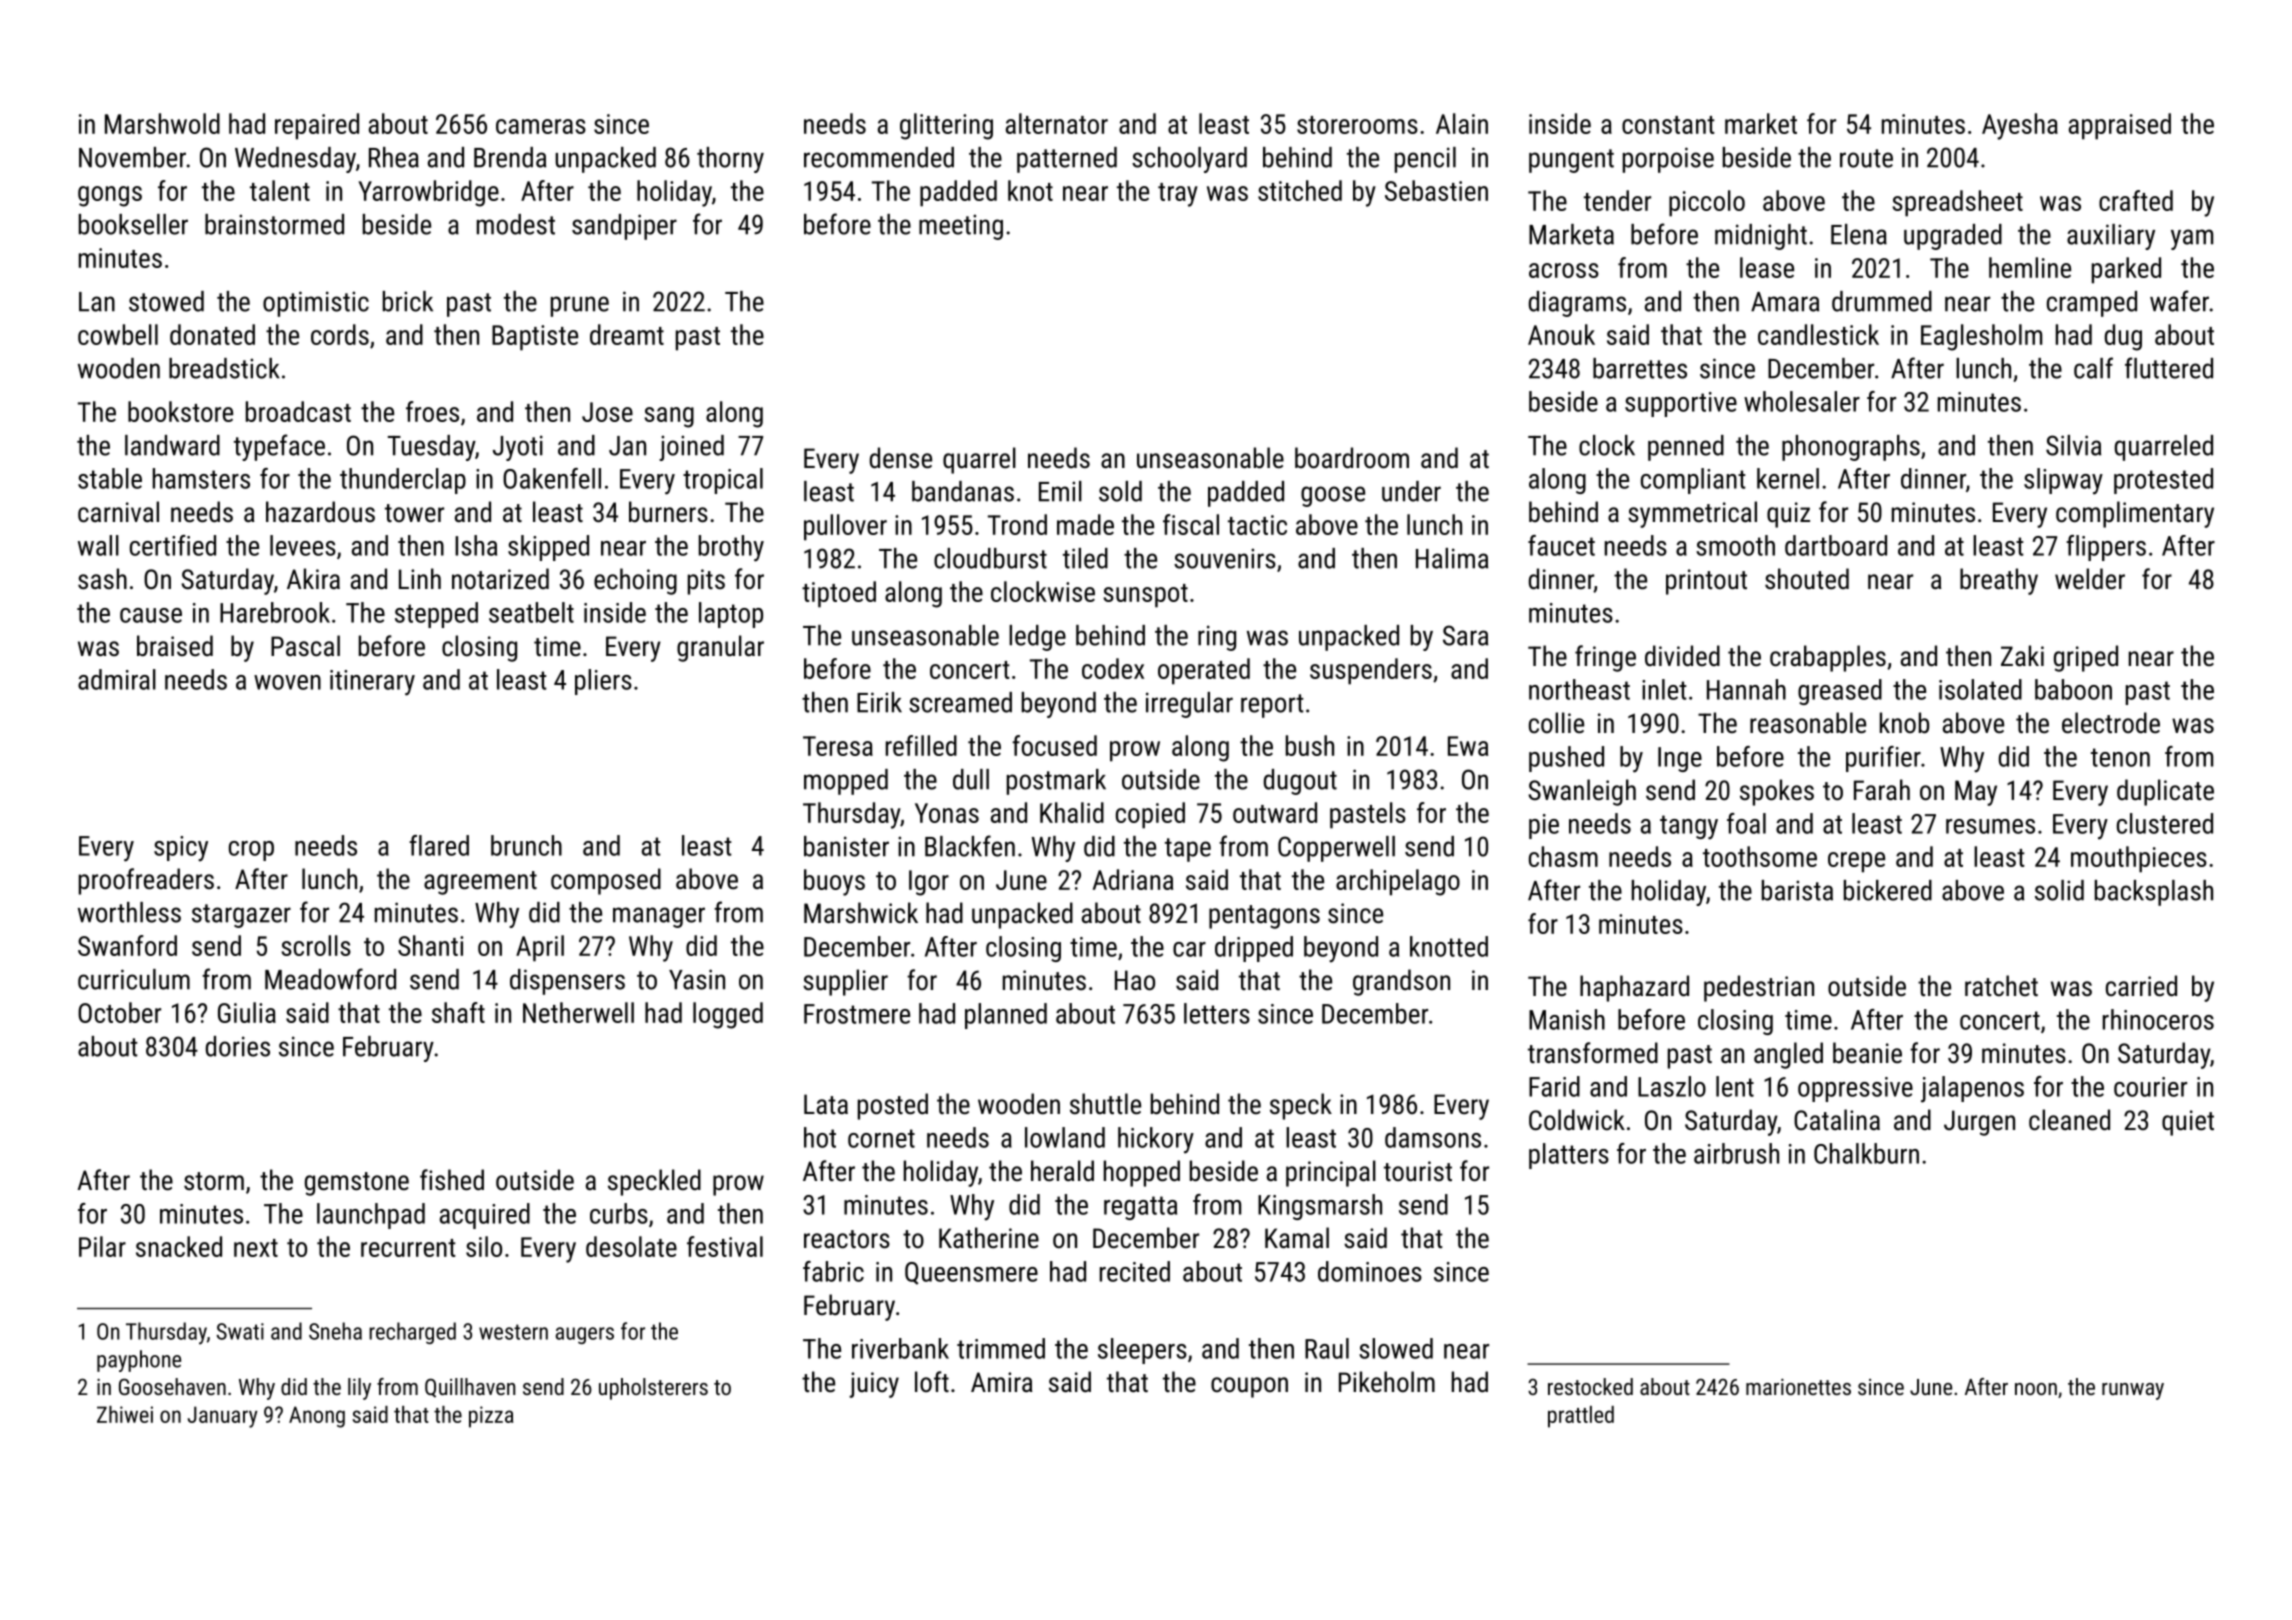 Image resolution: width=2292 pixels, height=1620 pixels. I want to click on coupon, so click(1249, 1387).
